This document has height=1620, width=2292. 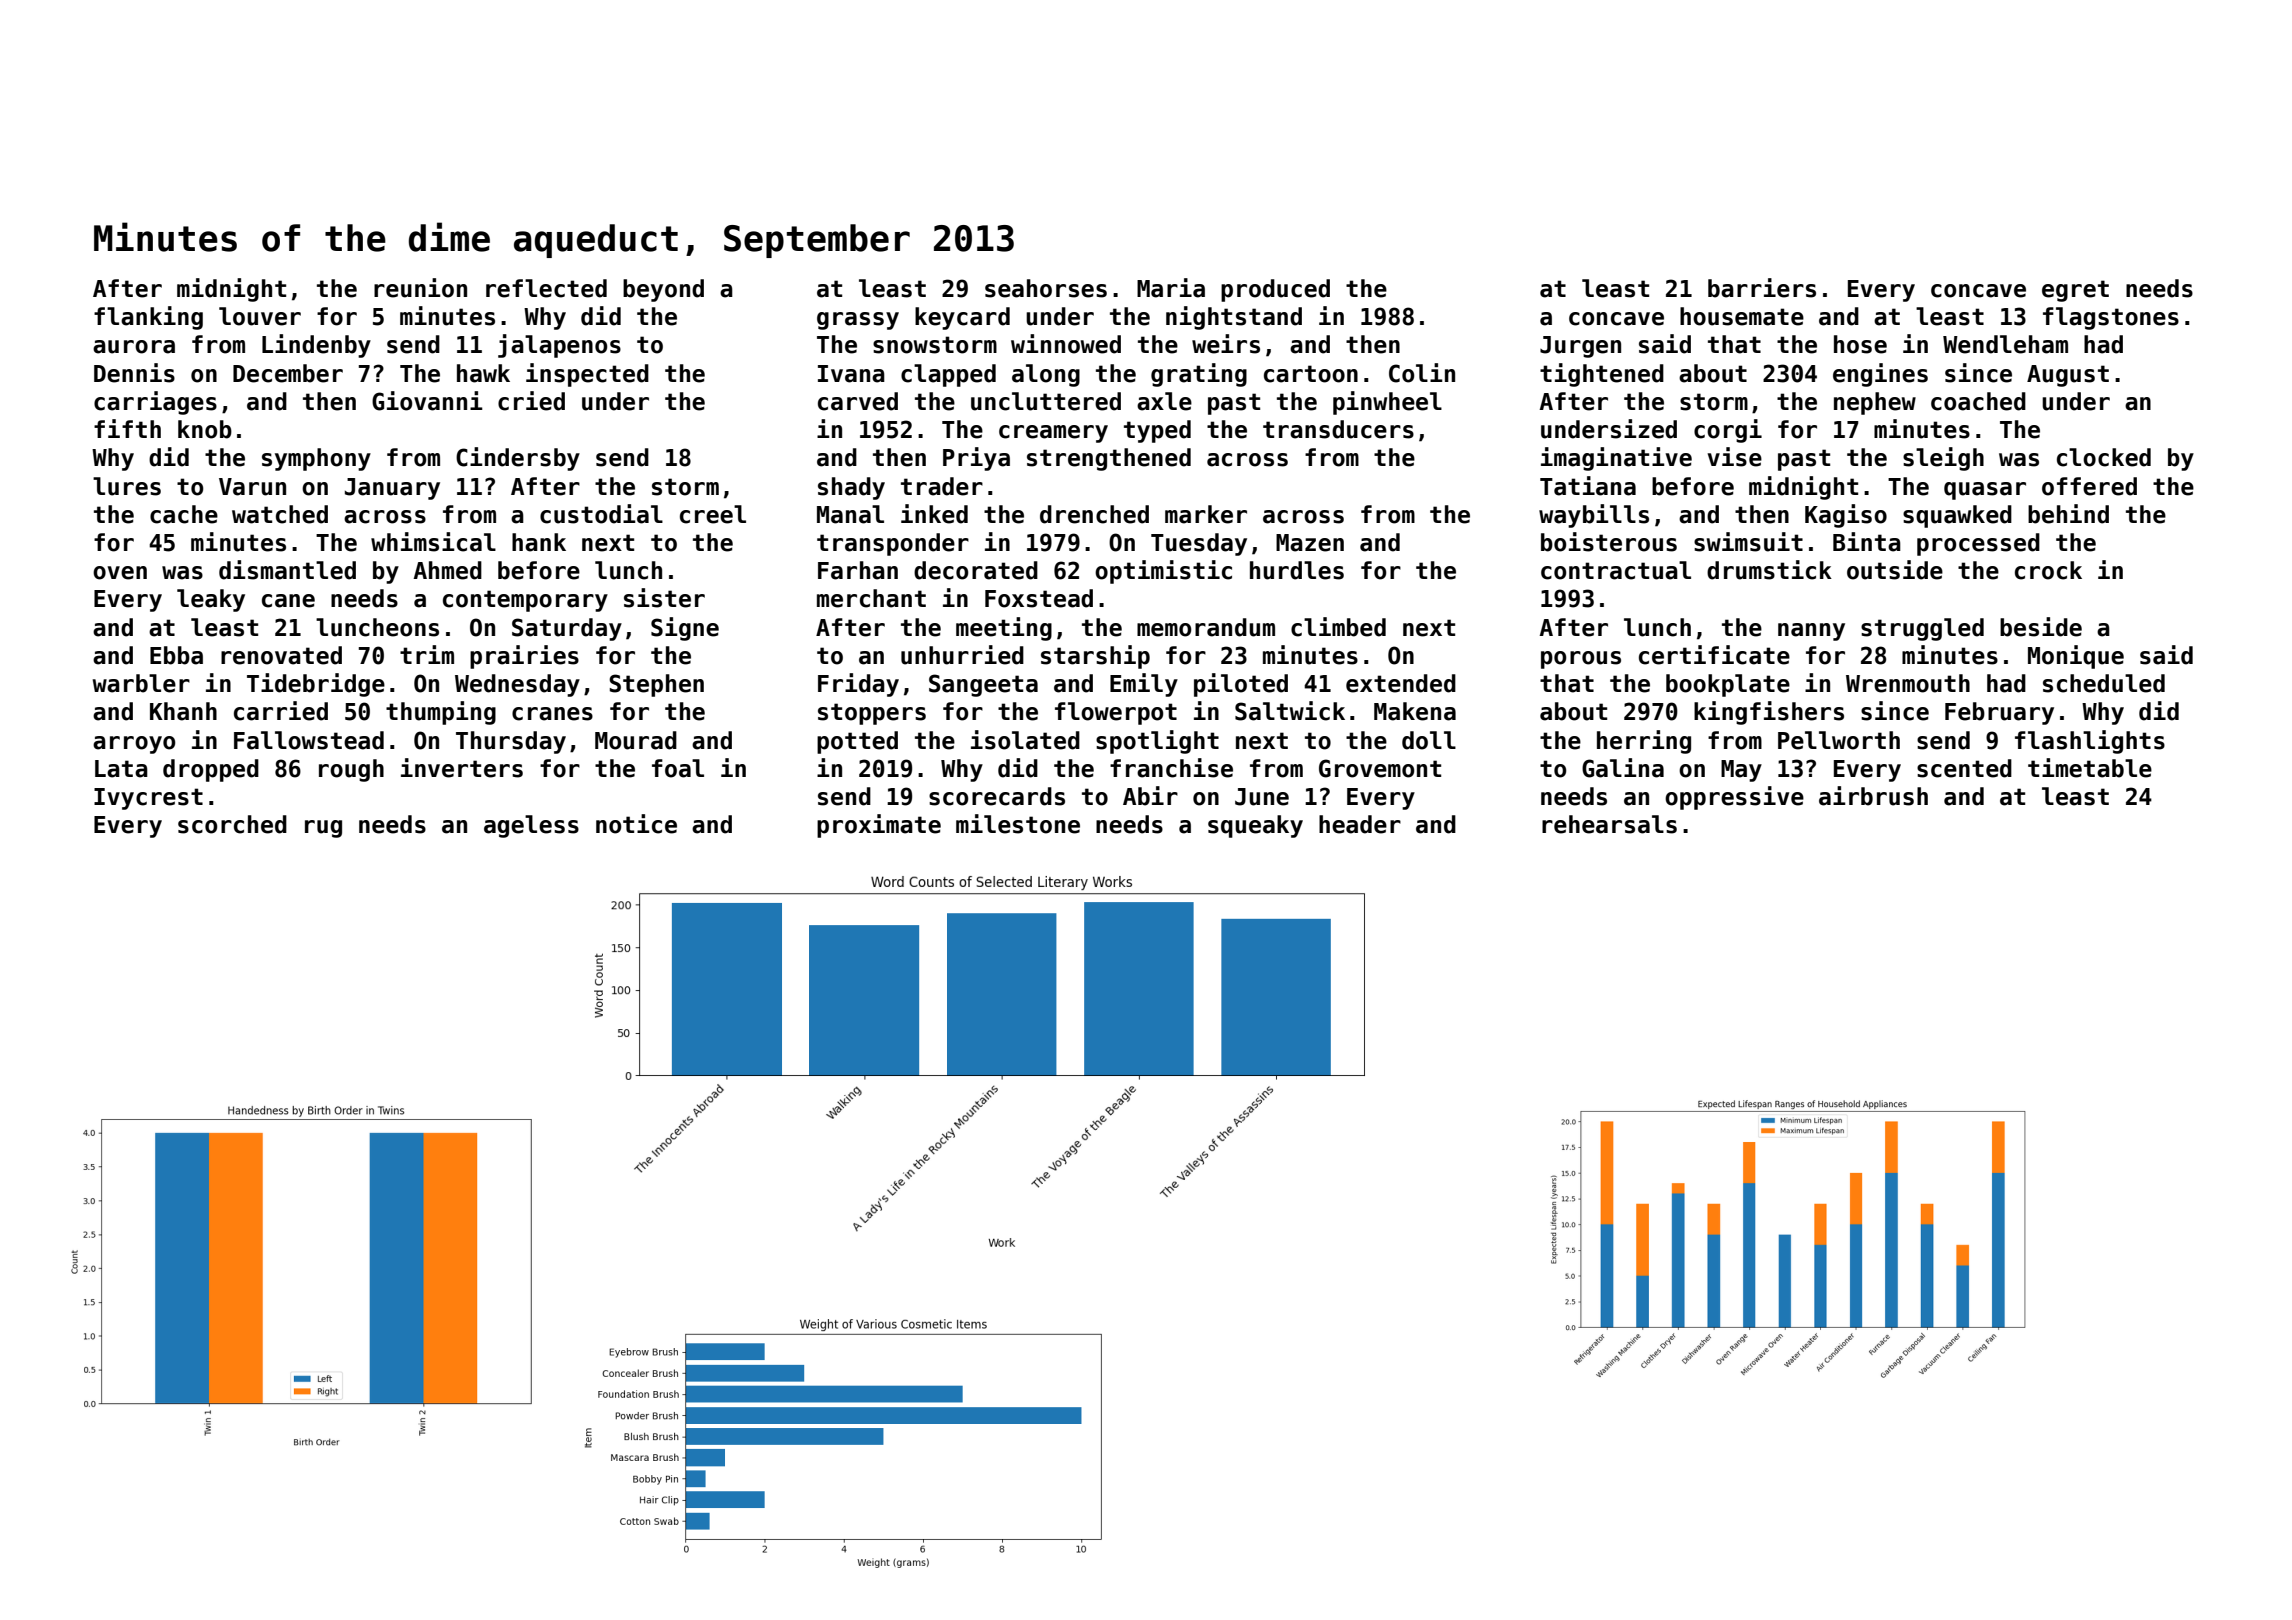 What do you see at coordinates (2075, 291) in the document?
I see `egret` at bounding box center [2075, 291].
